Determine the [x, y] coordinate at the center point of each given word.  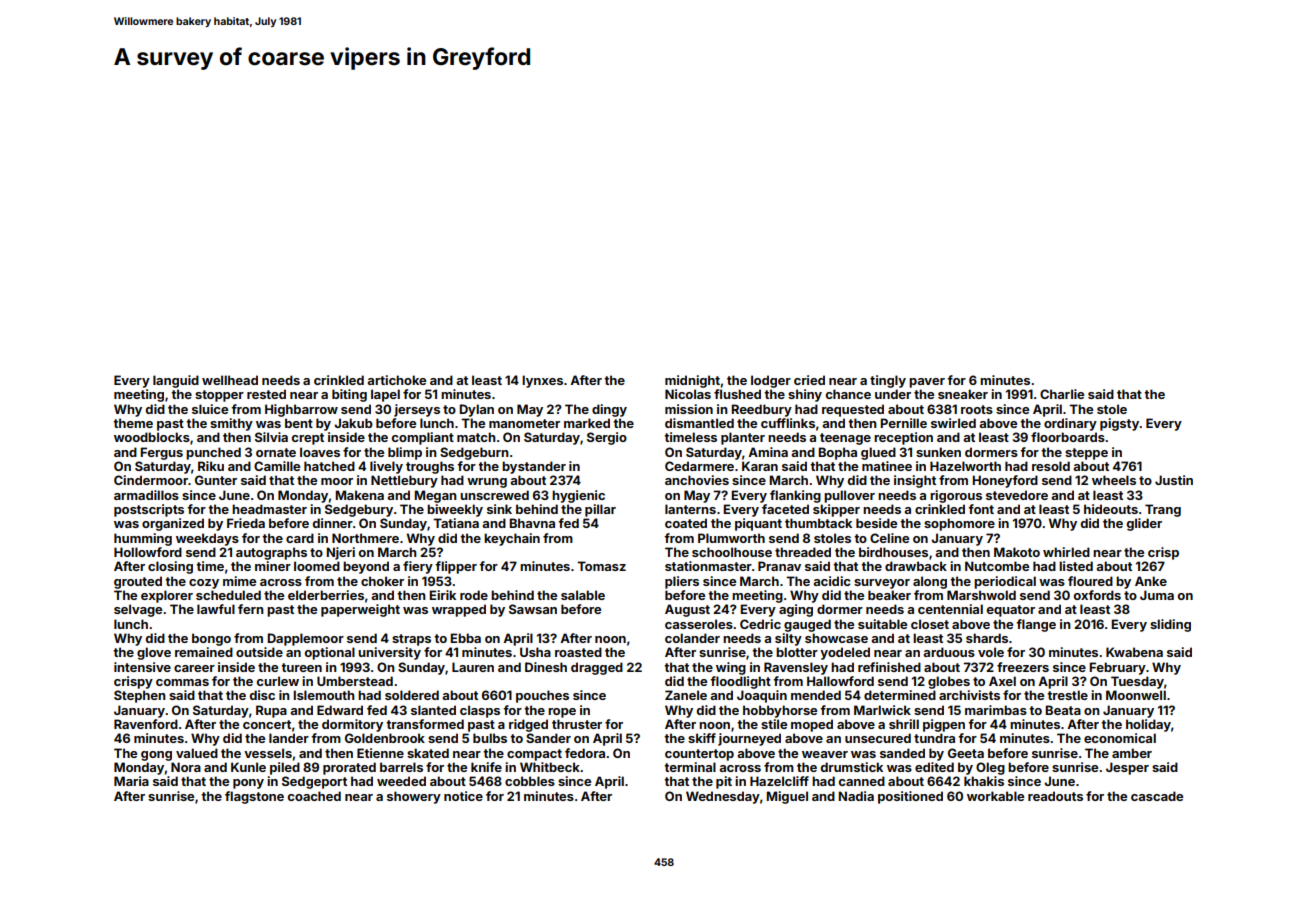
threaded [803, 552]
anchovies [697, 480]
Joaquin [762, 696]
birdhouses [893, 552]
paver [927, 383]
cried [809, 380]
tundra [934, 738]
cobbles [530, 781]
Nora [186, 767]
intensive [142, 667]
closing [170, 567]
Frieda [246, 523]
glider [1144, 524]
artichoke [396, 380]
